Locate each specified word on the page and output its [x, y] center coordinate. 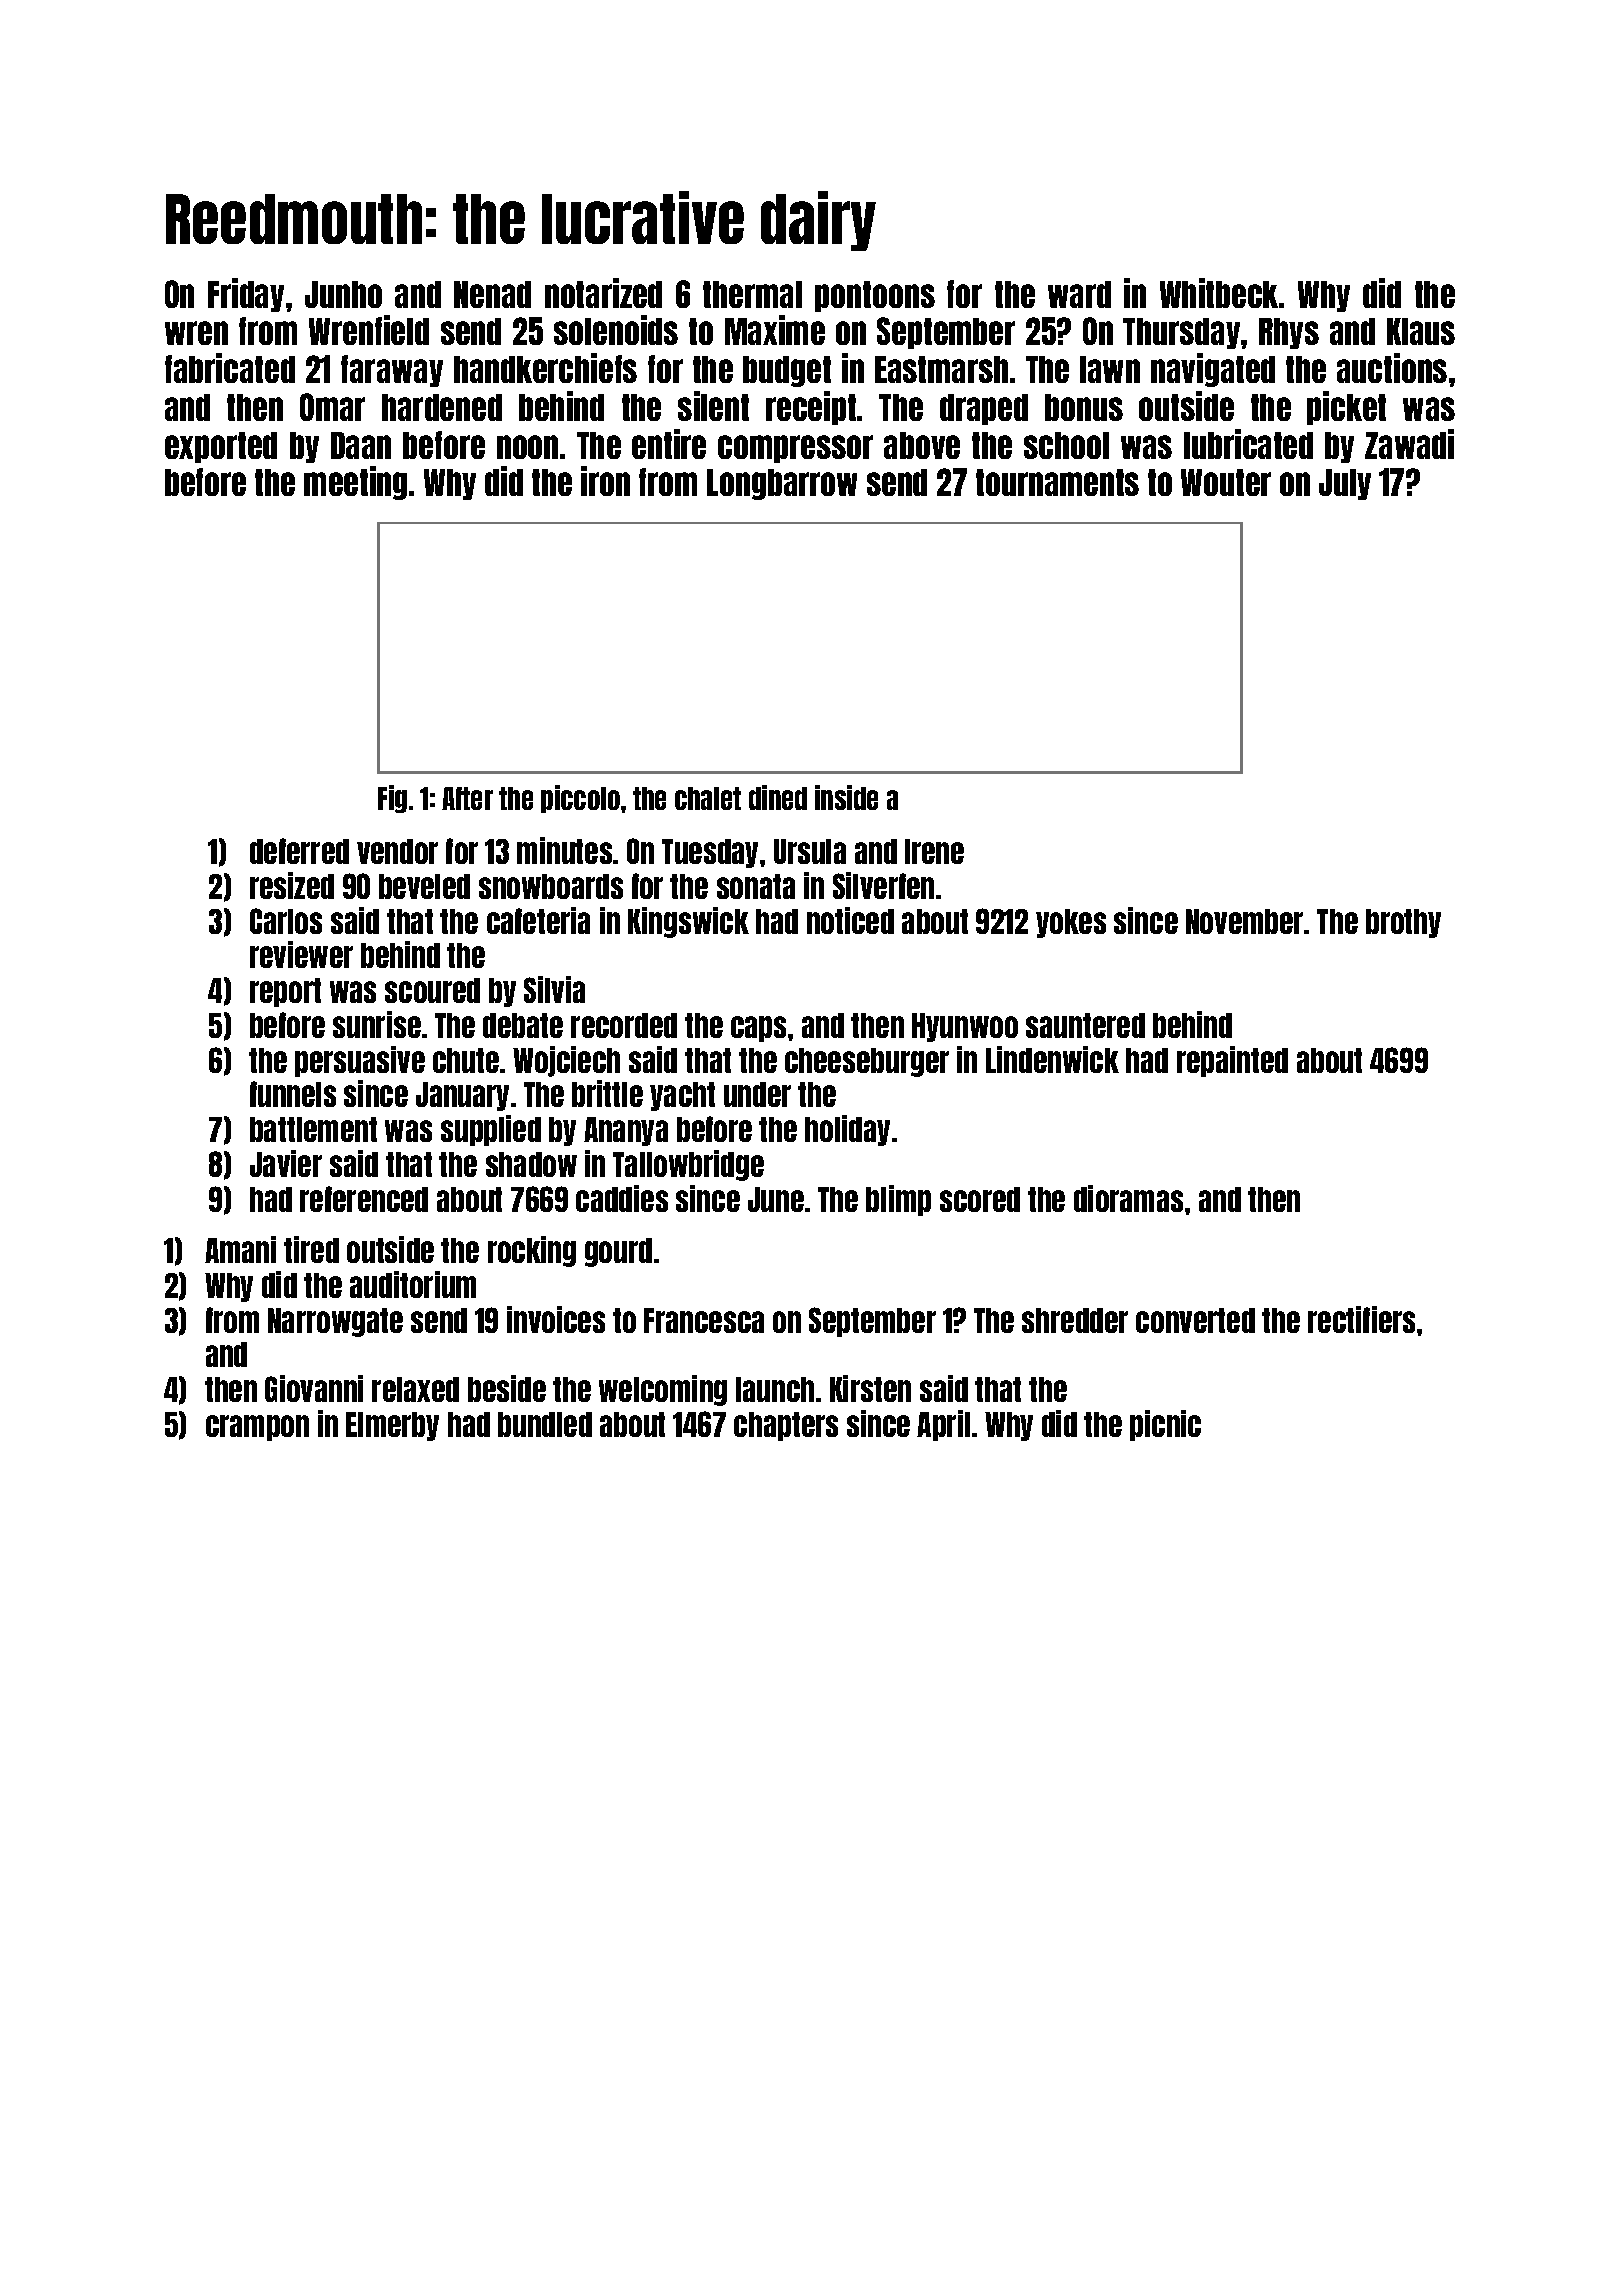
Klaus [1421, 331]
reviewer [301, 954]
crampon [257, 1428]
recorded [624, 1025]
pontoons [875, 296]
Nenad [492, 294]
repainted [1232, 1061]
